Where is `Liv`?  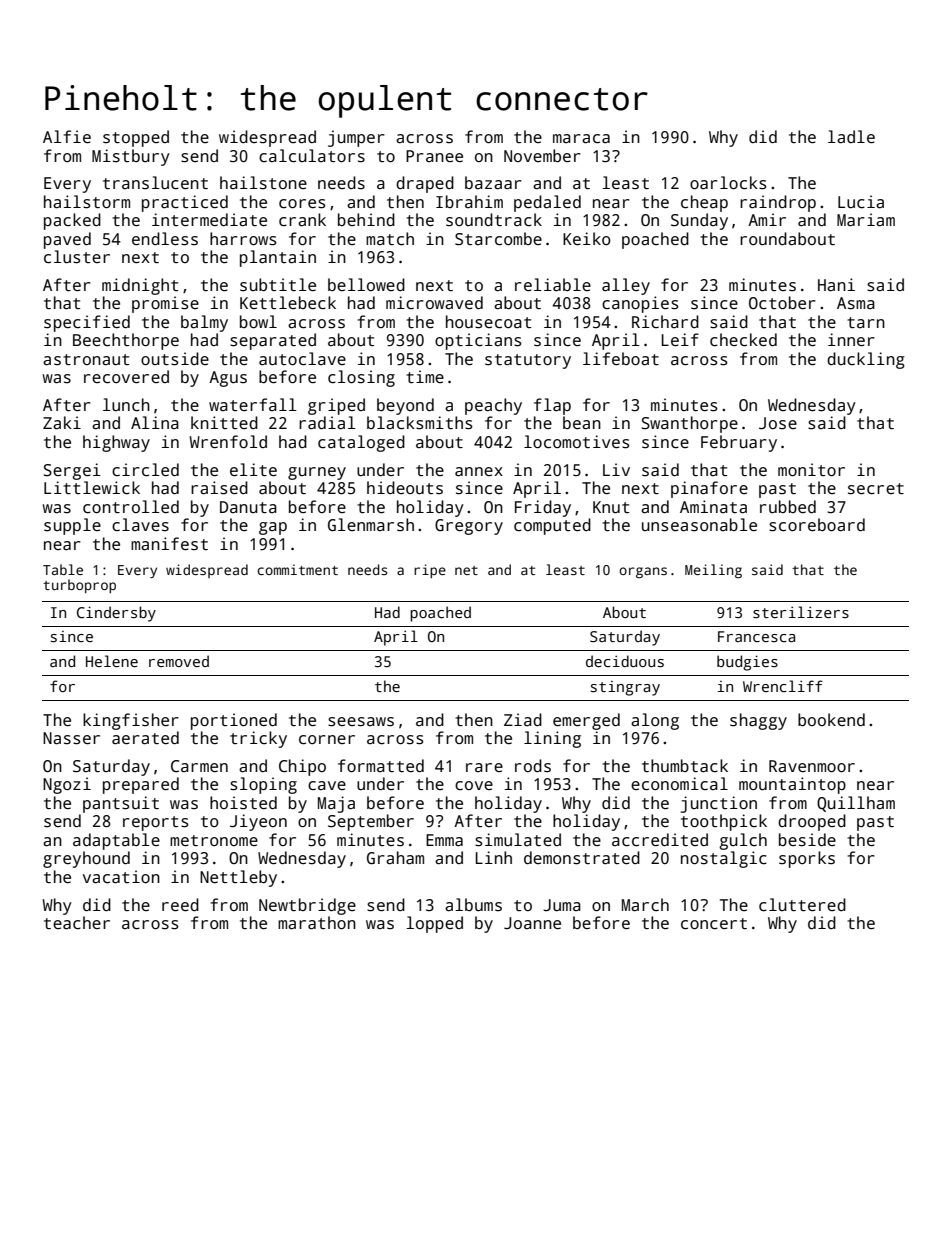
Liv is located at coordinates (616, 469).
